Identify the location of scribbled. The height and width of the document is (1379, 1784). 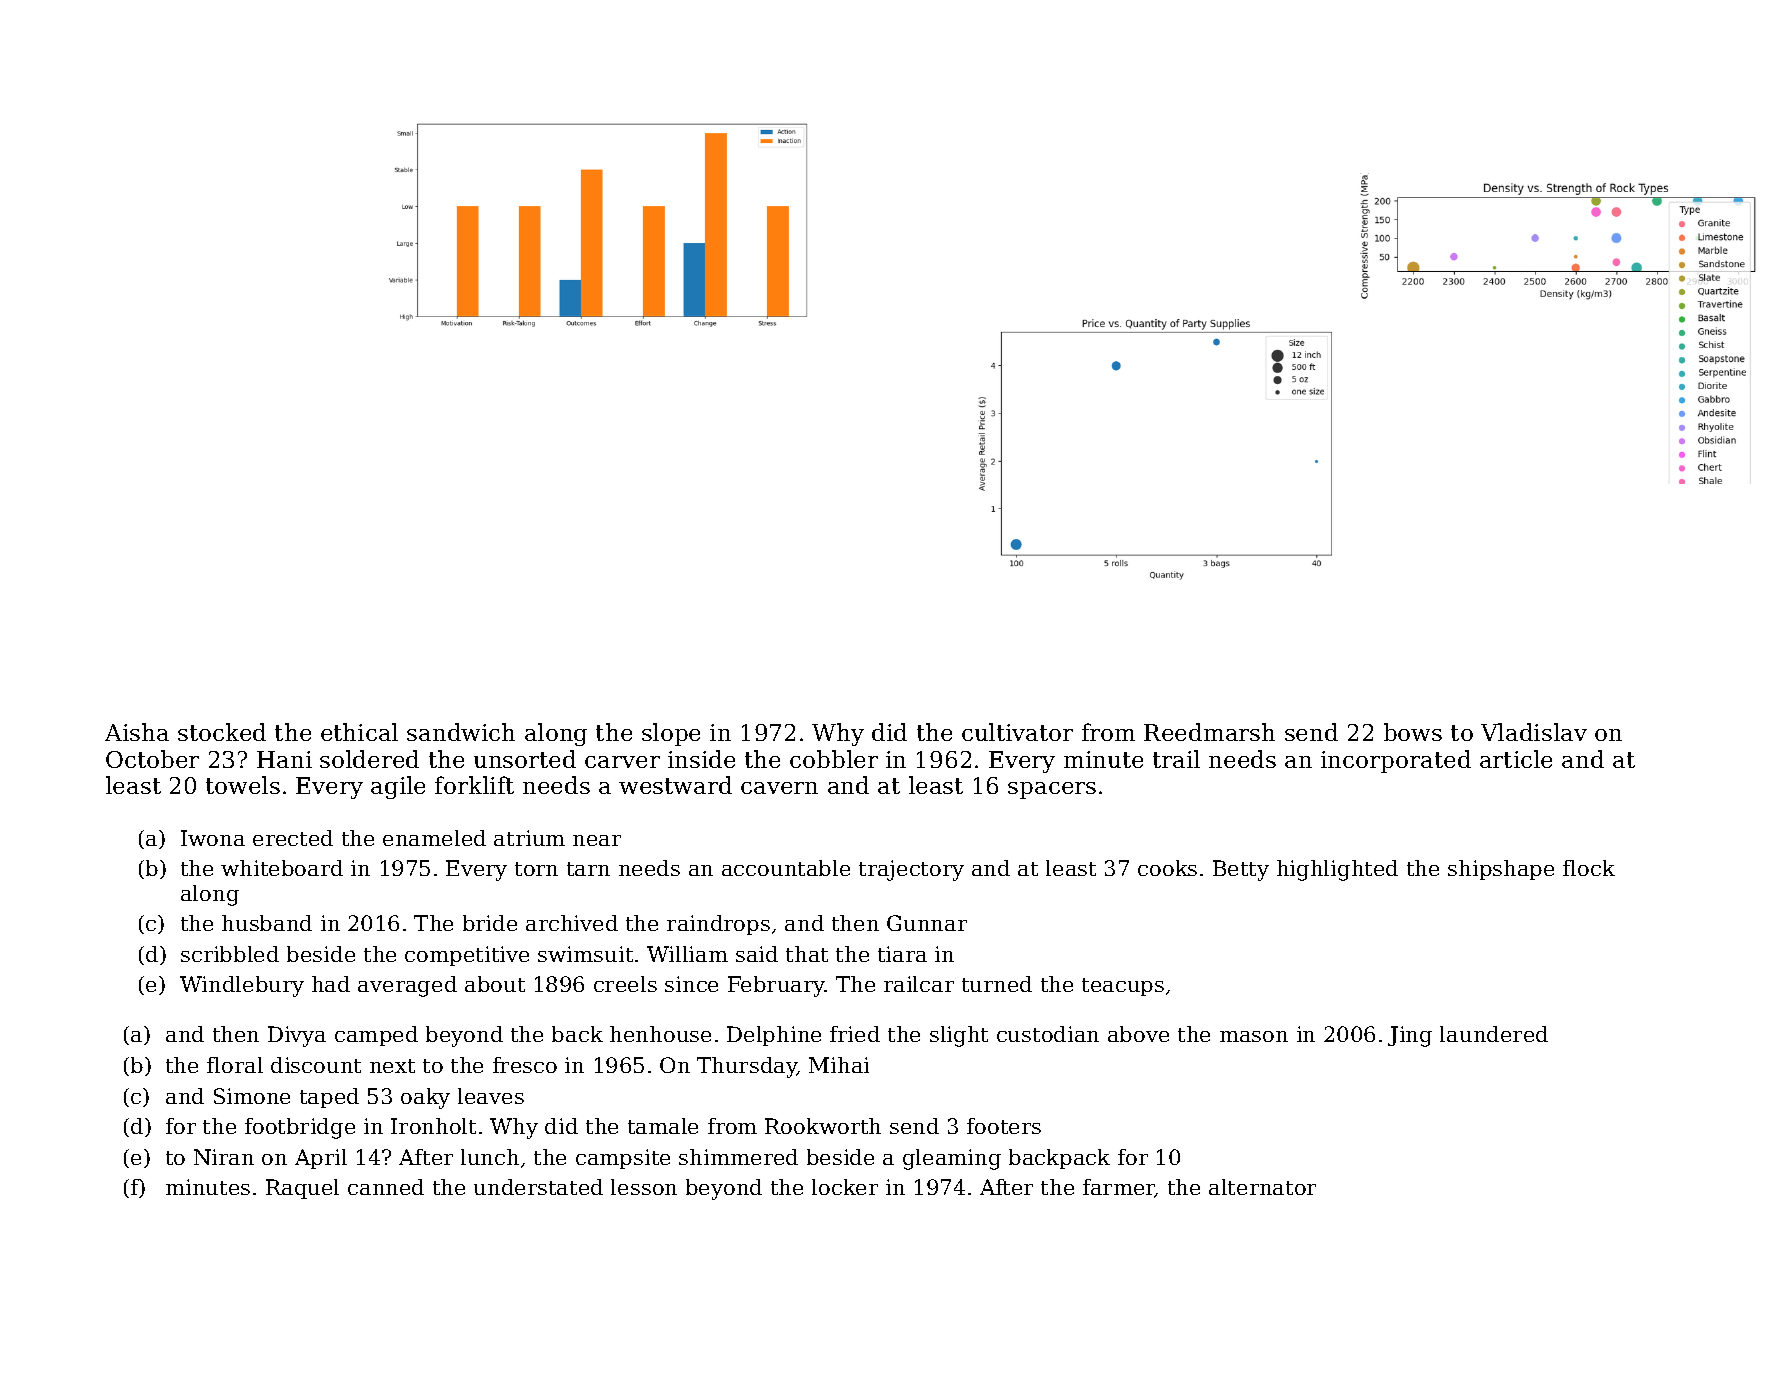
(230, 954).
